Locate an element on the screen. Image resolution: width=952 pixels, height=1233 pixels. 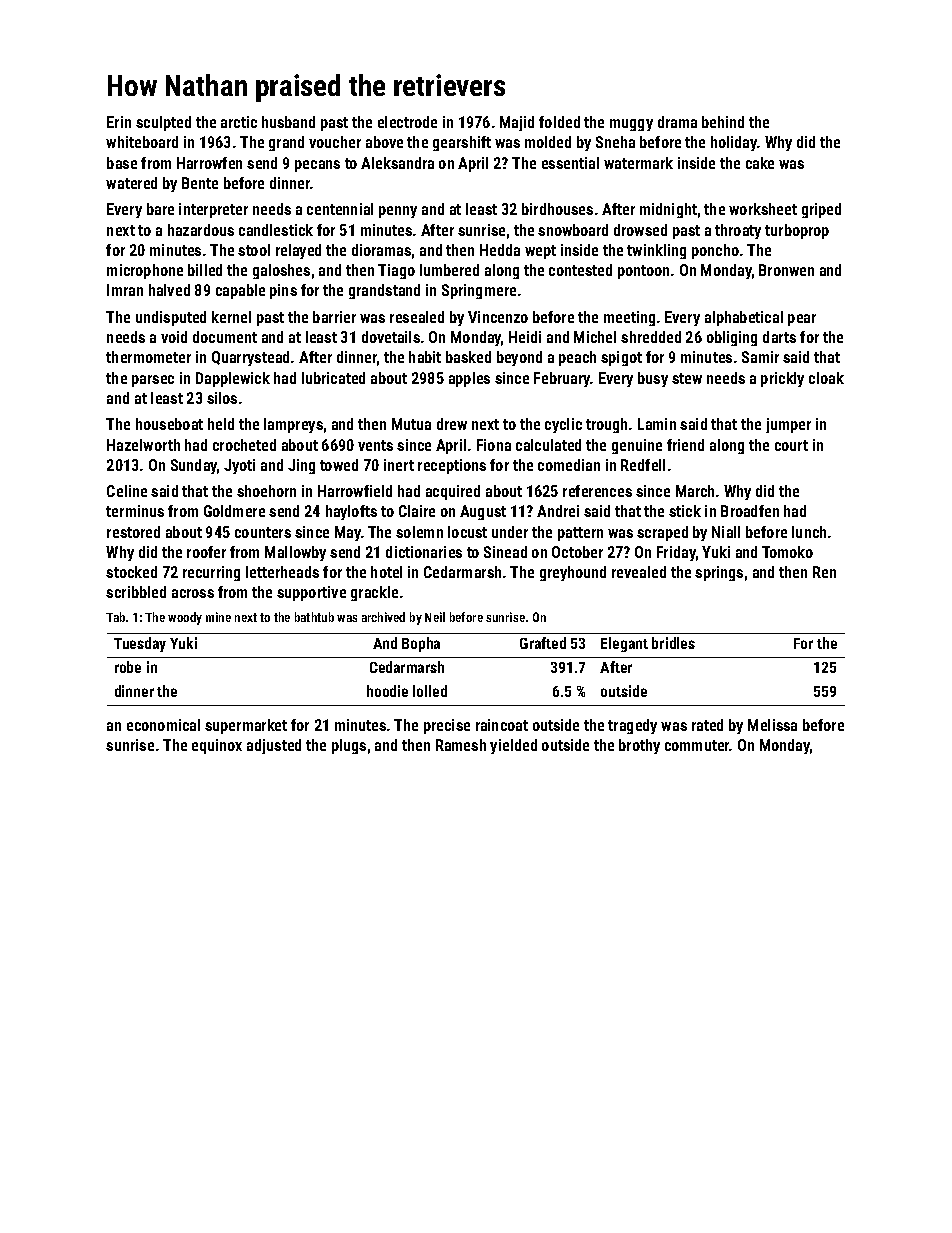
greyhound is located at coordinates (573, 573).
